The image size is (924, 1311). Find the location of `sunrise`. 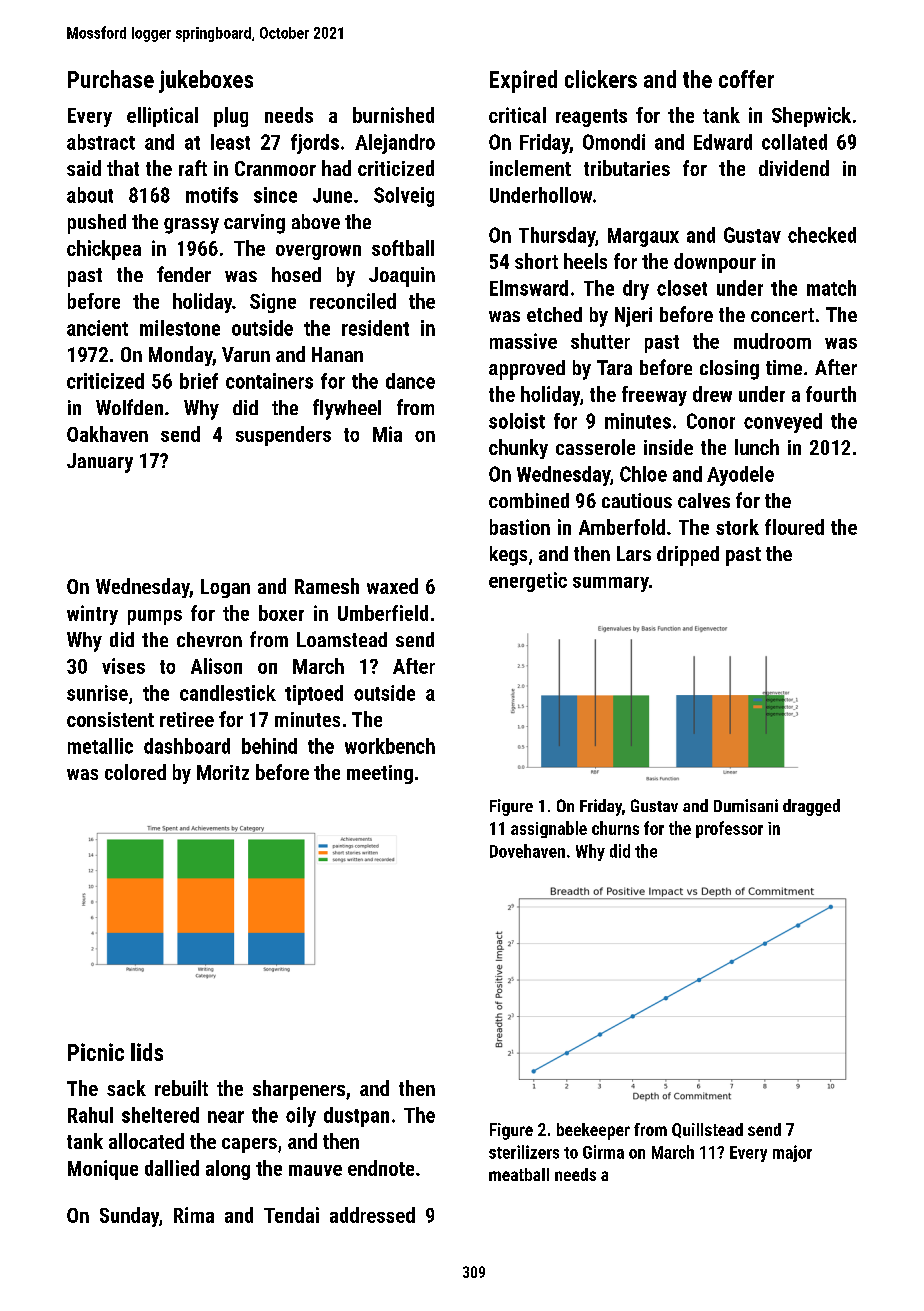

sunrise is located at coordinates (97, 693).
